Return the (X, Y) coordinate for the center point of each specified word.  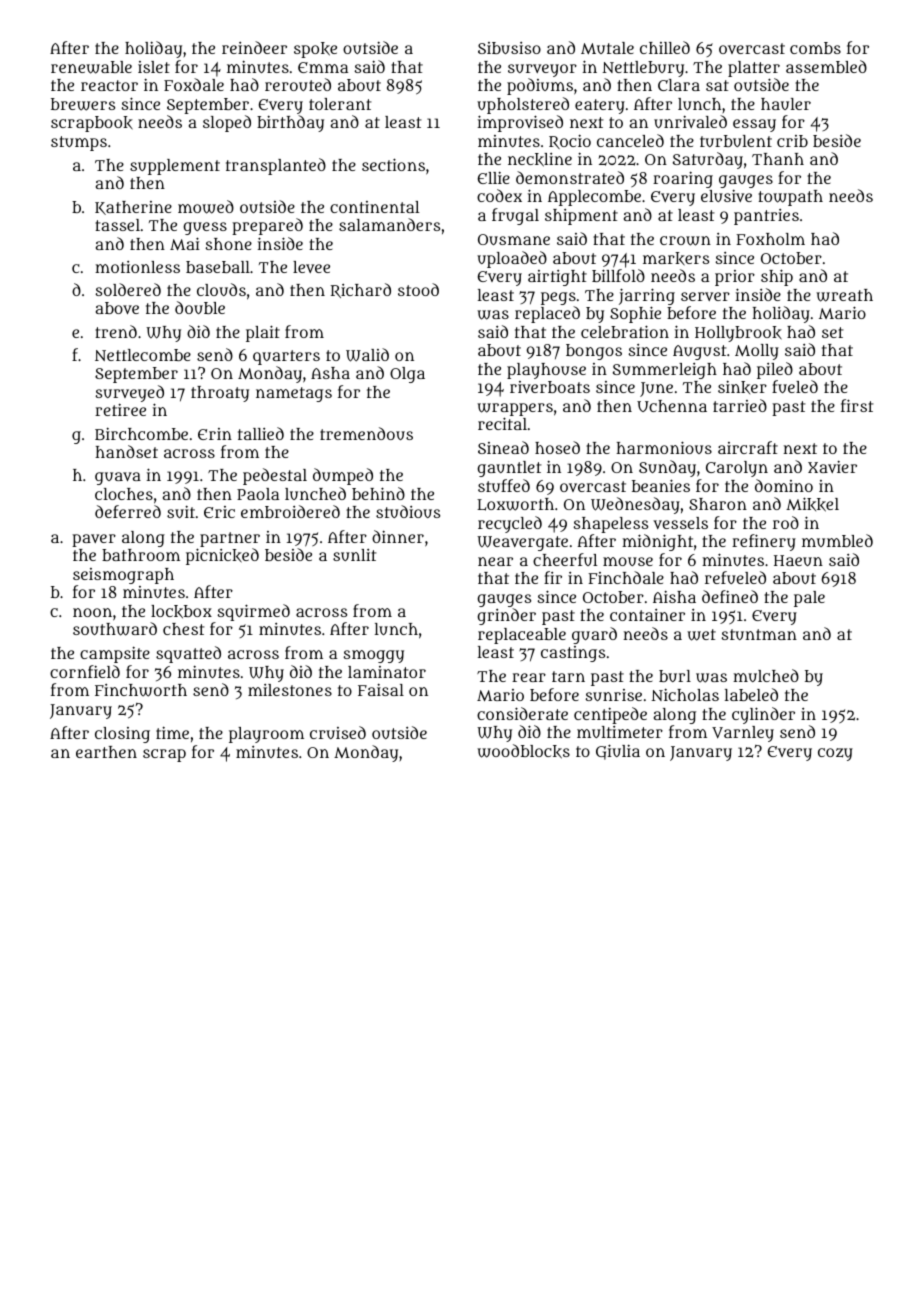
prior (735, 278)
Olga (407, 375)
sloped (227, 123)
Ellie (494, 177)
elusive (726, 195)
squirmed (254, 612)
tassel (118, 225)
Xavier (832, 466)
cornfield (85, 671)
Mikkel (812, 504)
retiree (120, 409)
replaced (547, 314)
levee (311, 267)
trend (116, 331)
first (857, 405)
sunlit (354, 555)
